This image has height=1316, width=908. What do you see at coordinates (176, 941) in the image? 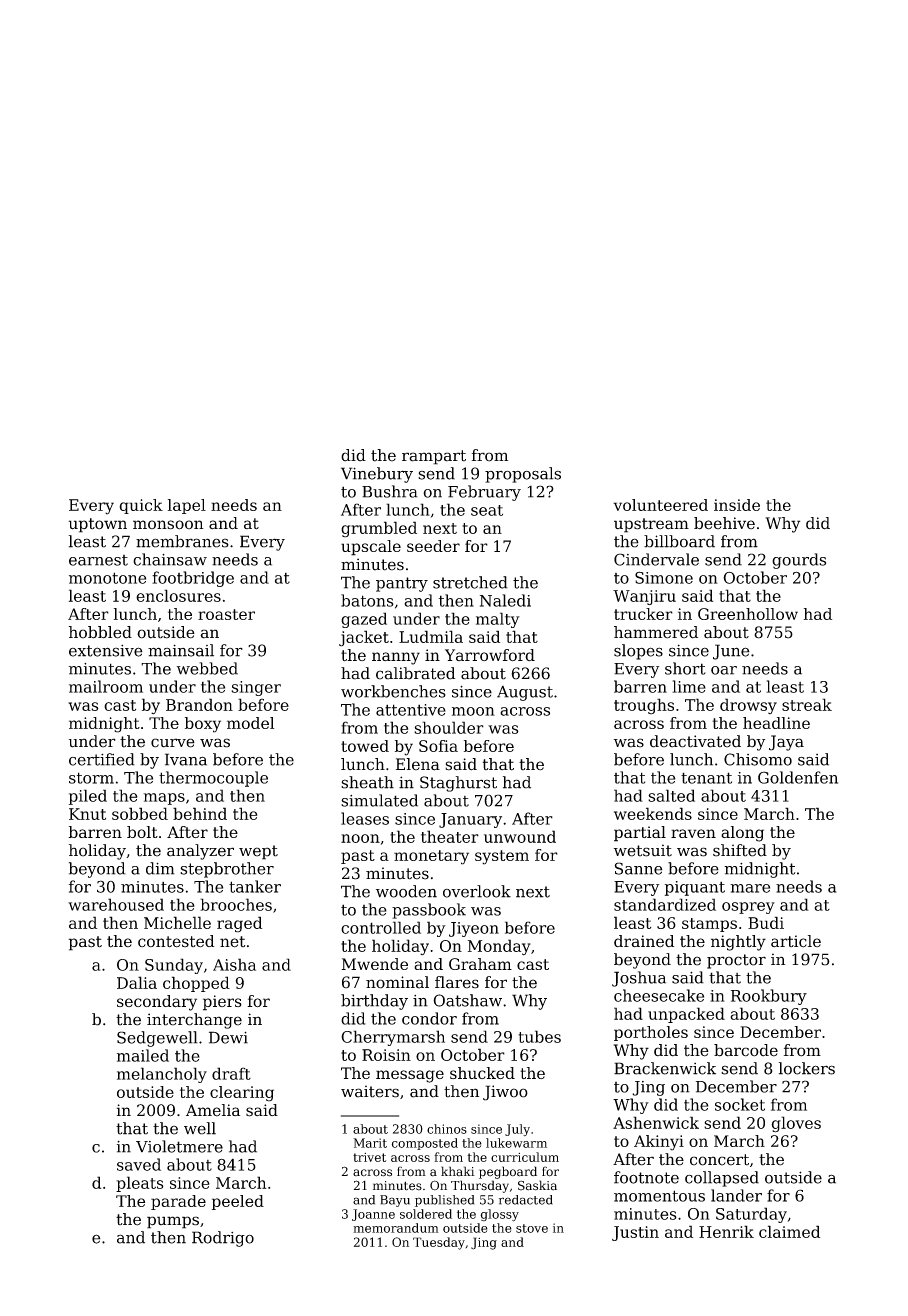
I see `contested` at bounding box center [176, 941].
